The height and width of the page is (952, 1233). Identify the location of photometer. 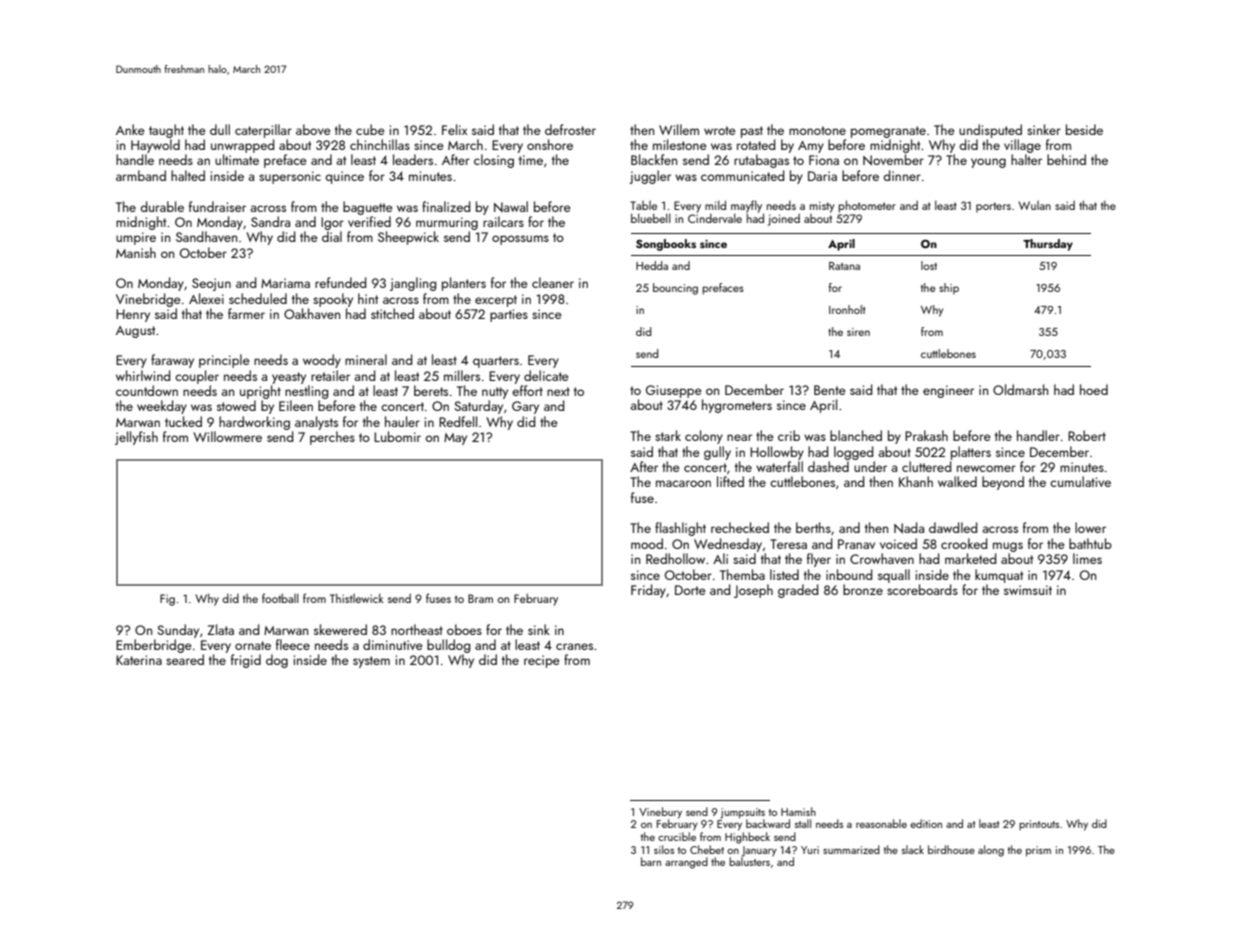
(867, 206).
